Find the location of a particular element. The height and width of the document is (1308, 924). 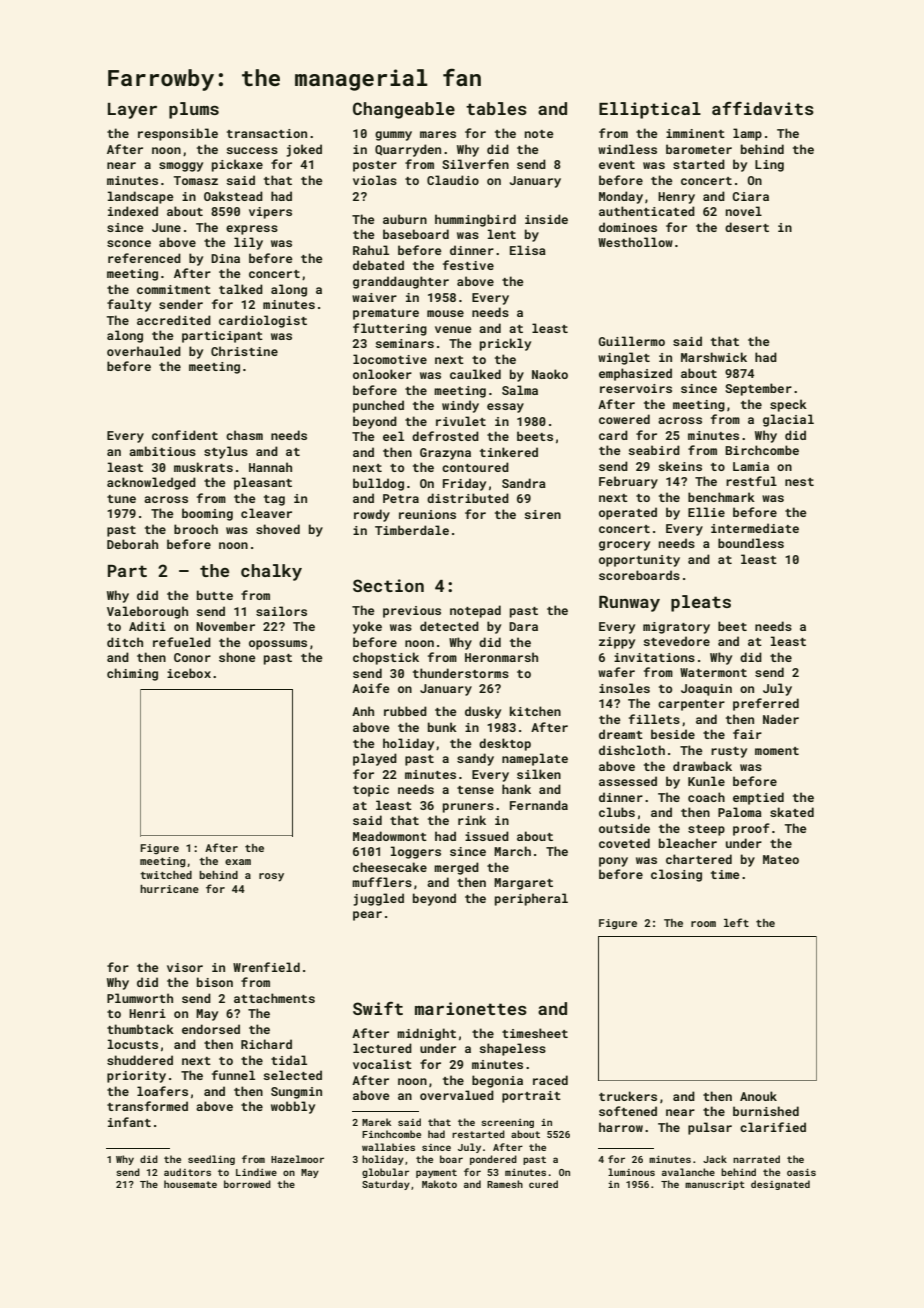

Elisa is located at coordinates (528, 250).
